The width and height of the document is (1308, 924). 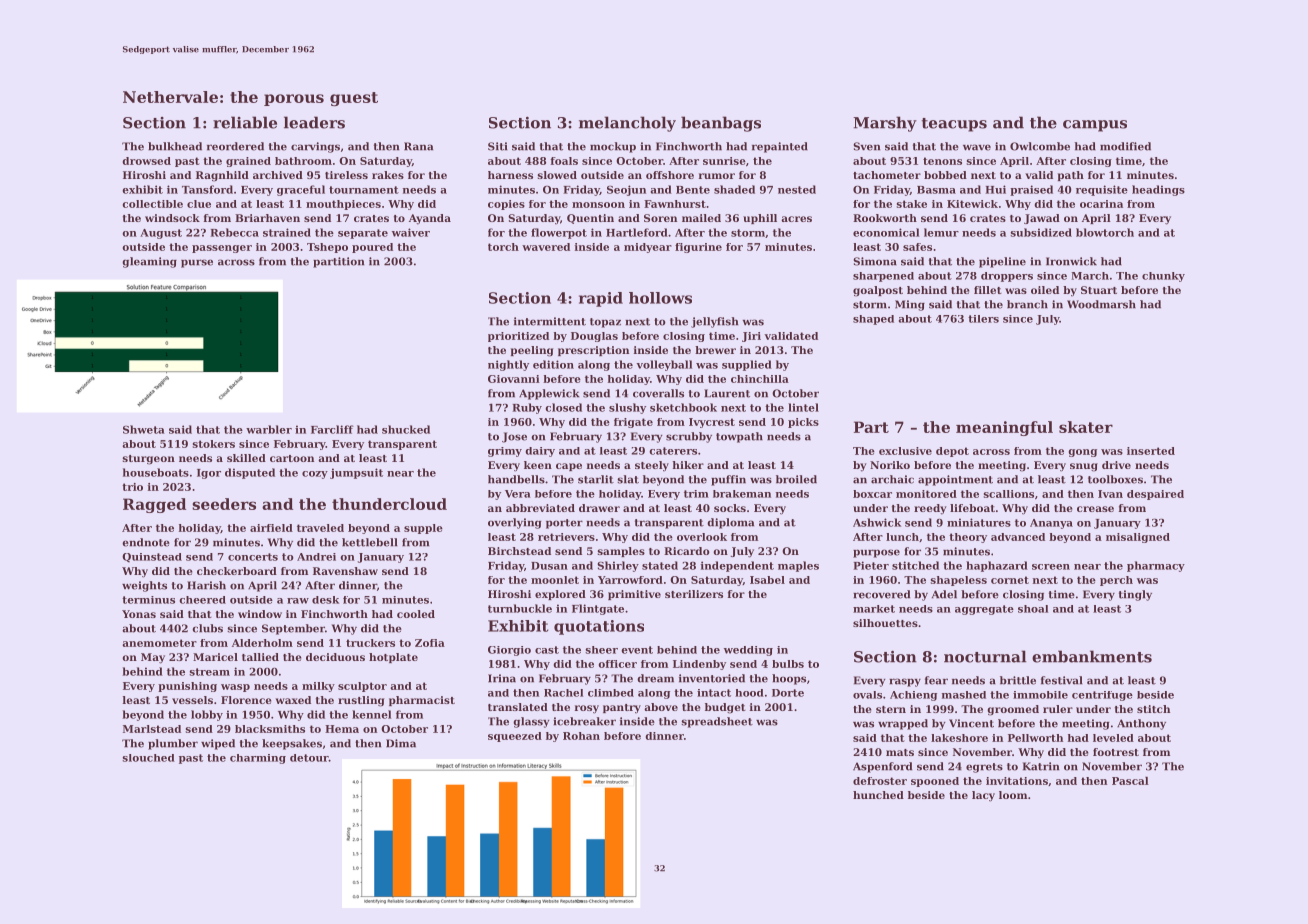 What do you see at coordinates (224, 504) in the document?
I see `seeders` at bounding box center [224, 504].
